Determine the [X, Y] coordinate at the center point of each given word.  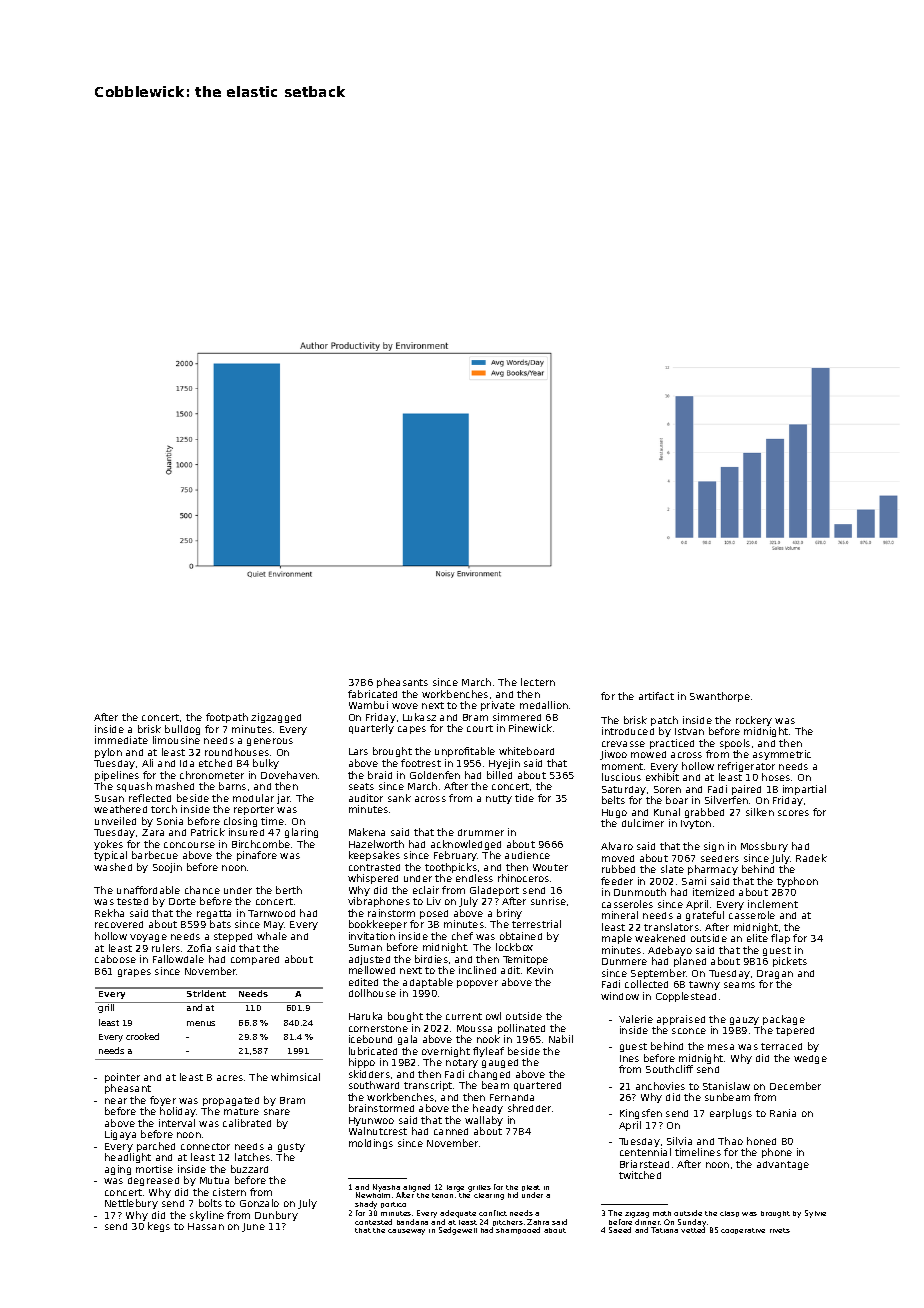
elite [757, 938]
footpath [227, 718]
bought [405, 1017]
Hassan [206, 1226]
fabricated [372, 694]
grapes [134, 973]
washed [113, 867]
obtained [521, 936]
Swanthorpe [720, 697]
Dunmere [624, 961]
